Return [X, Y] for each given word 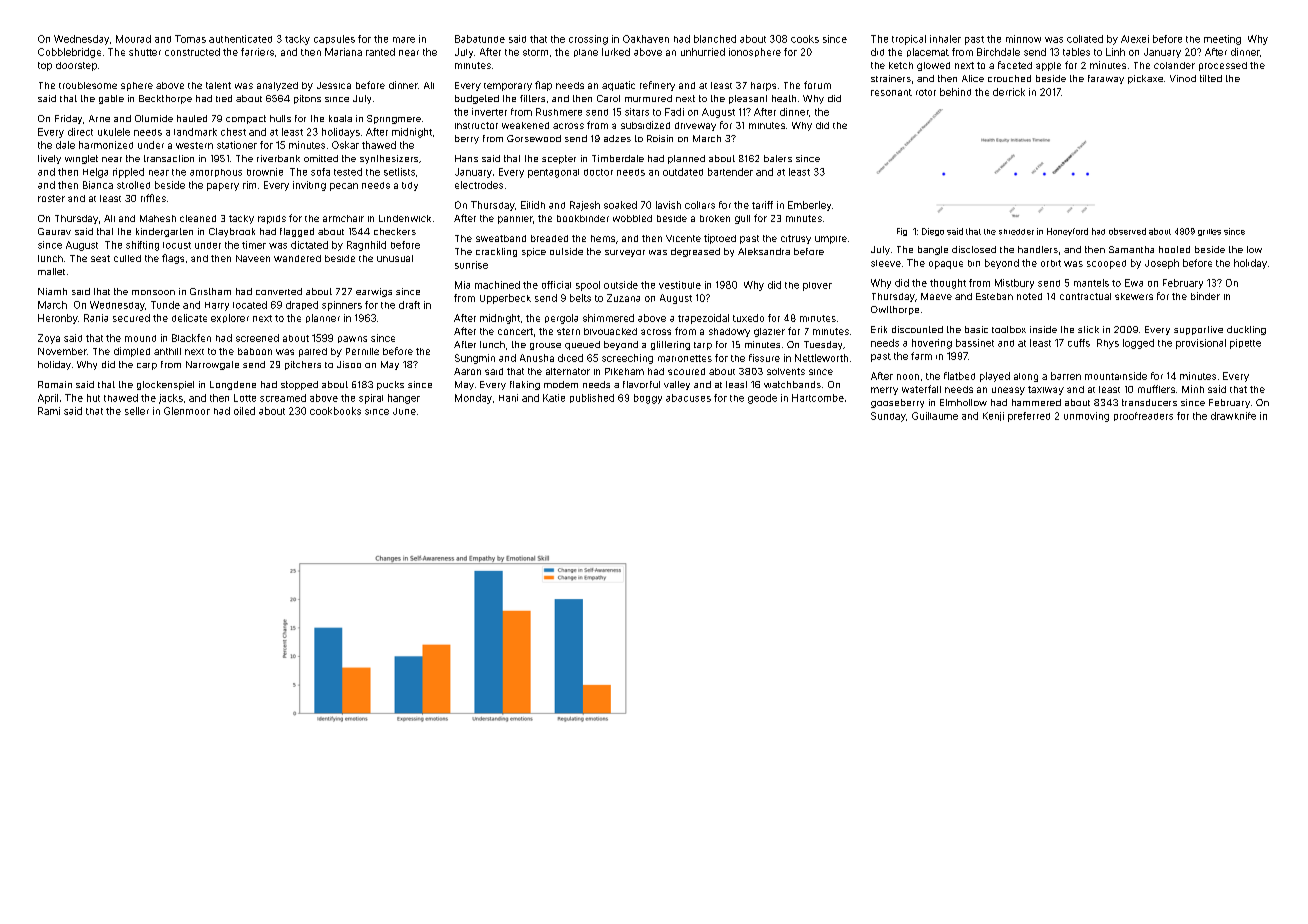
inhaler [945, 39]
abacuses [688, 398]
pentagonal [553, 173]
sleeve [886, 263]
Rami [49, 411]
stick [1088, 329]
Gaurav [54, 231]
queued [582, 345]
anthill [167, 351]
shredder [1016, 232]
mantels [1091, 283]
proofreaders [1143, 416]
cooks [805, 39]
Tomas [190, 39]
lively [49, 159]
